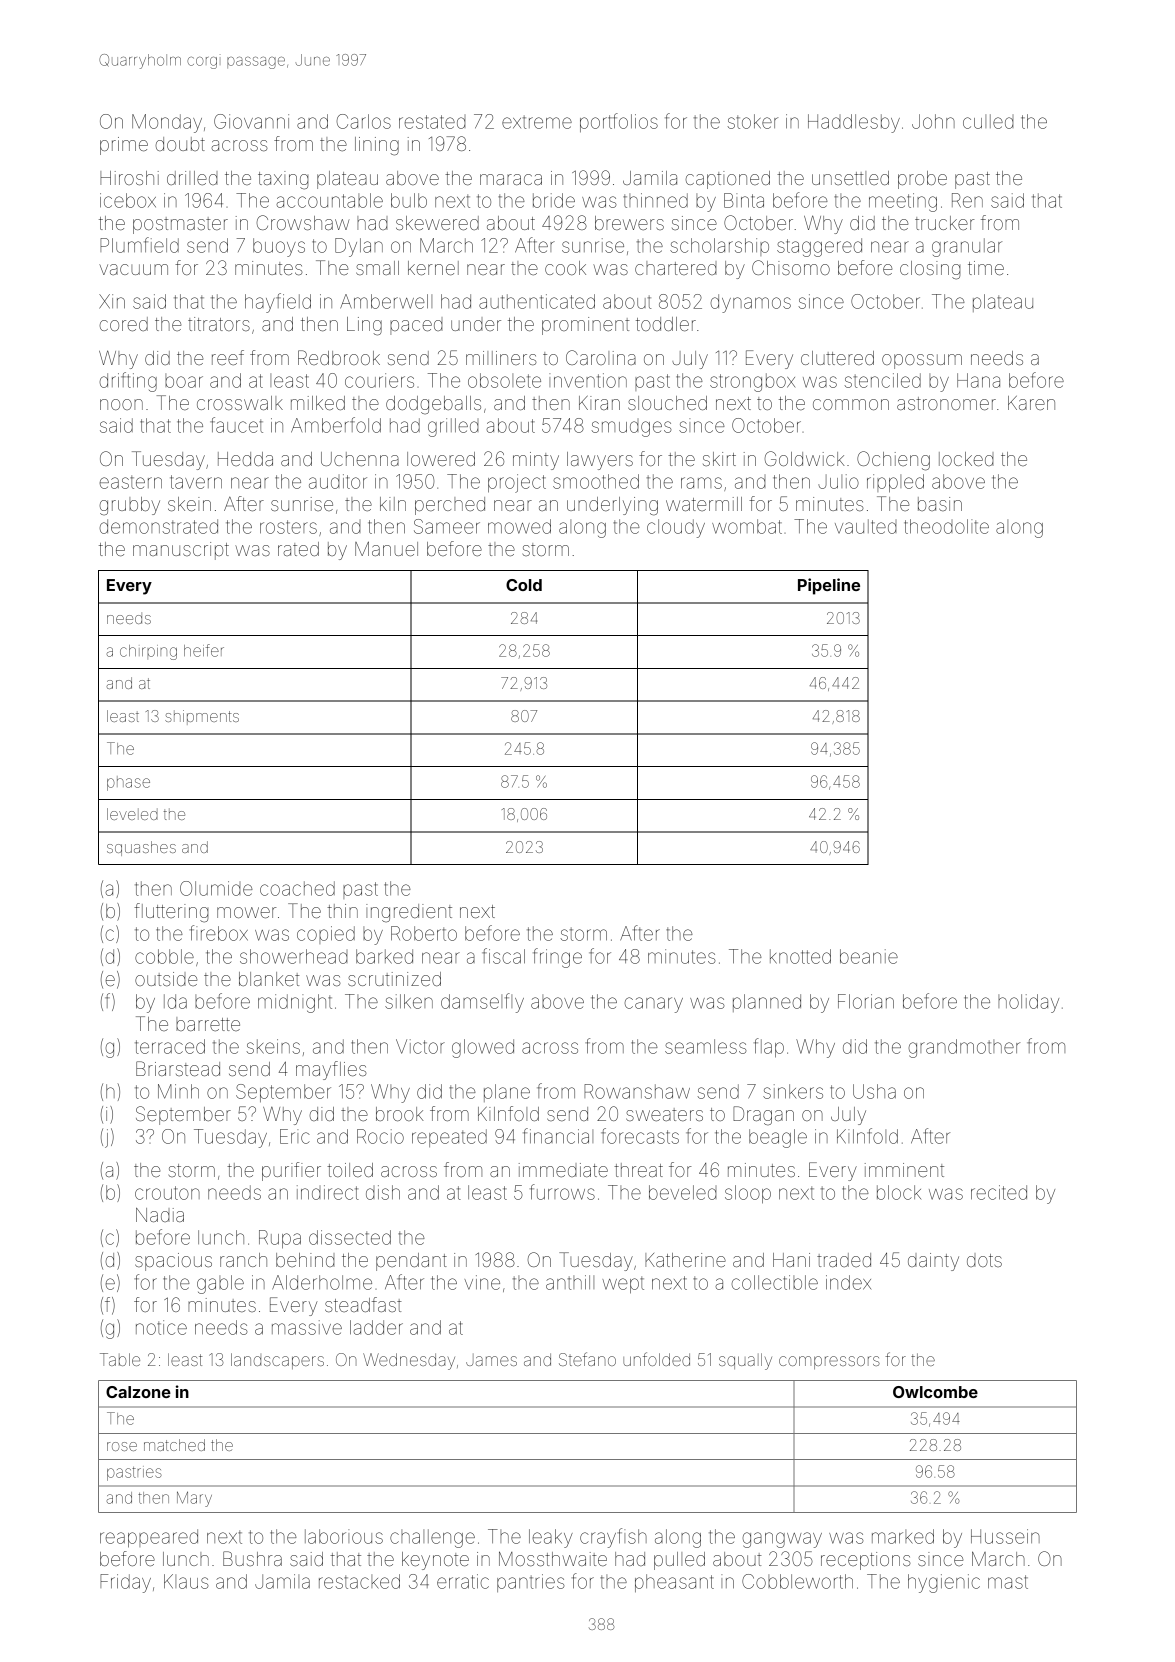 The image size is (1175, 1662). Describe the element at coordinates (178, 1091) in the page. I see `Minh` at that location.
